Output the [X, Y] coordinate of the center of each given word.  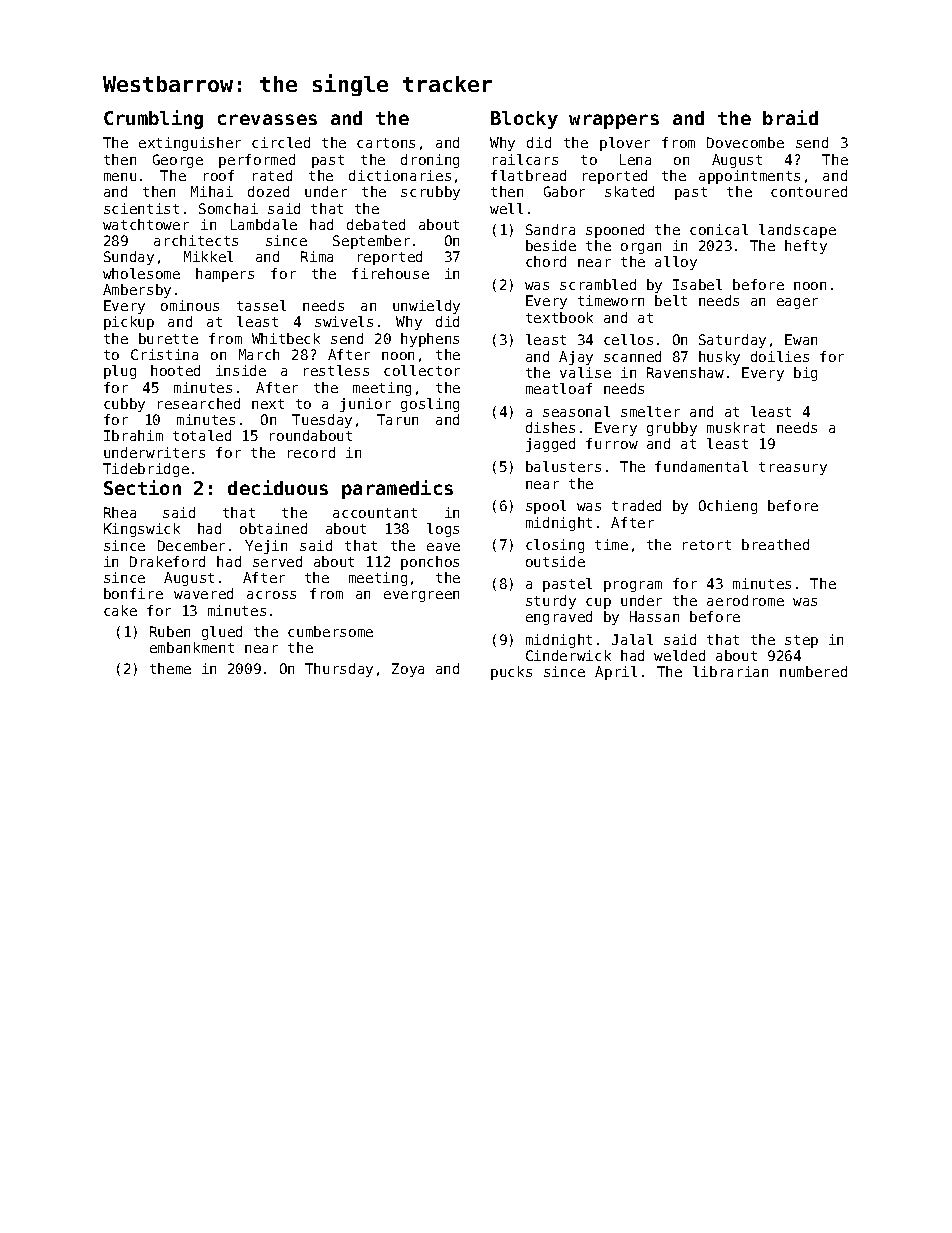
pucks [511, 673]
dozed [268, 191]
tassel [261, 305]
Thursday [339, 670]
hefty [806, 247]
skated [629, 191]
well [506, 208]
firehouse [390, 273]
